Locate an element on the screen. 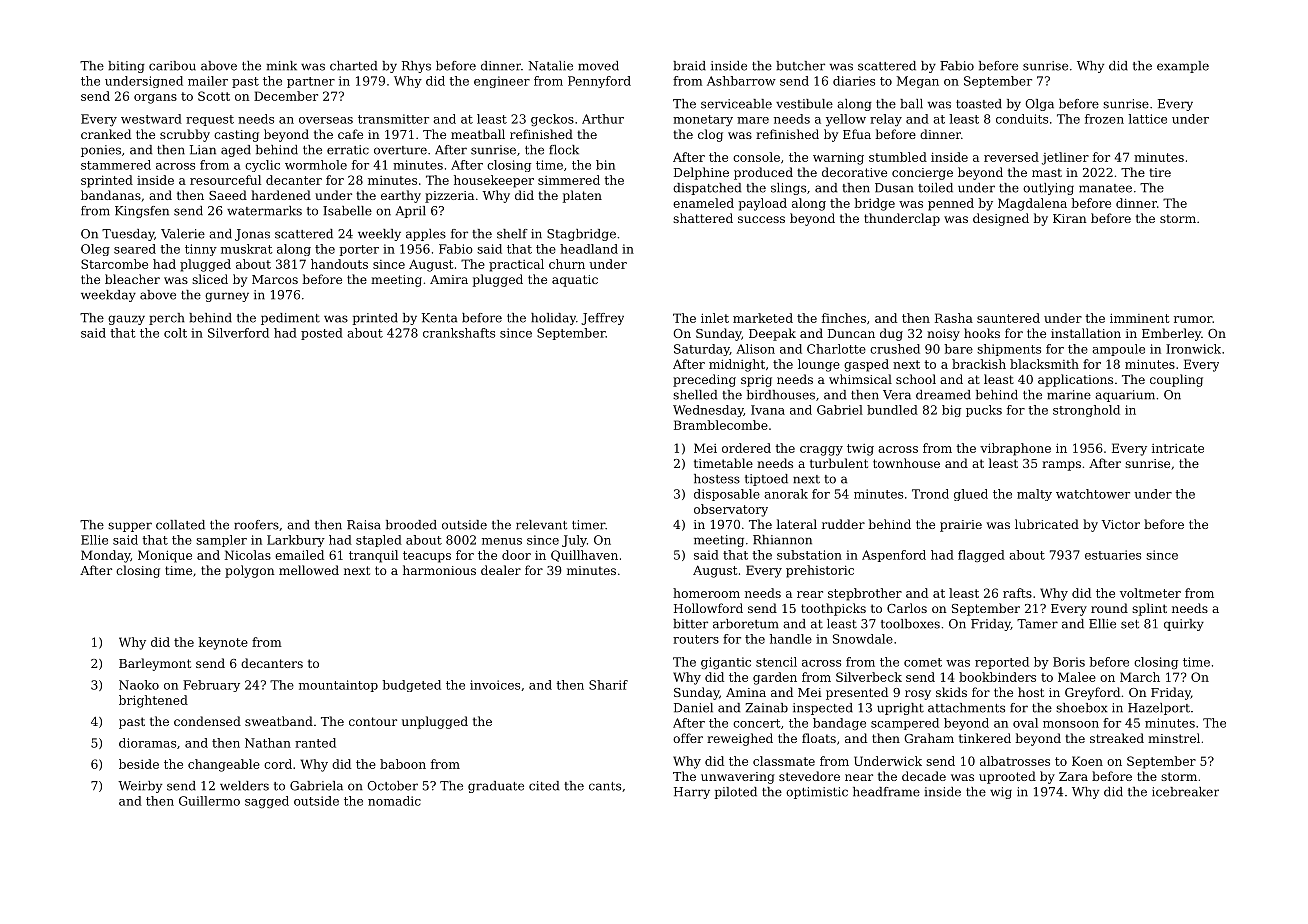  biting is located at coordinates (126, 67).
